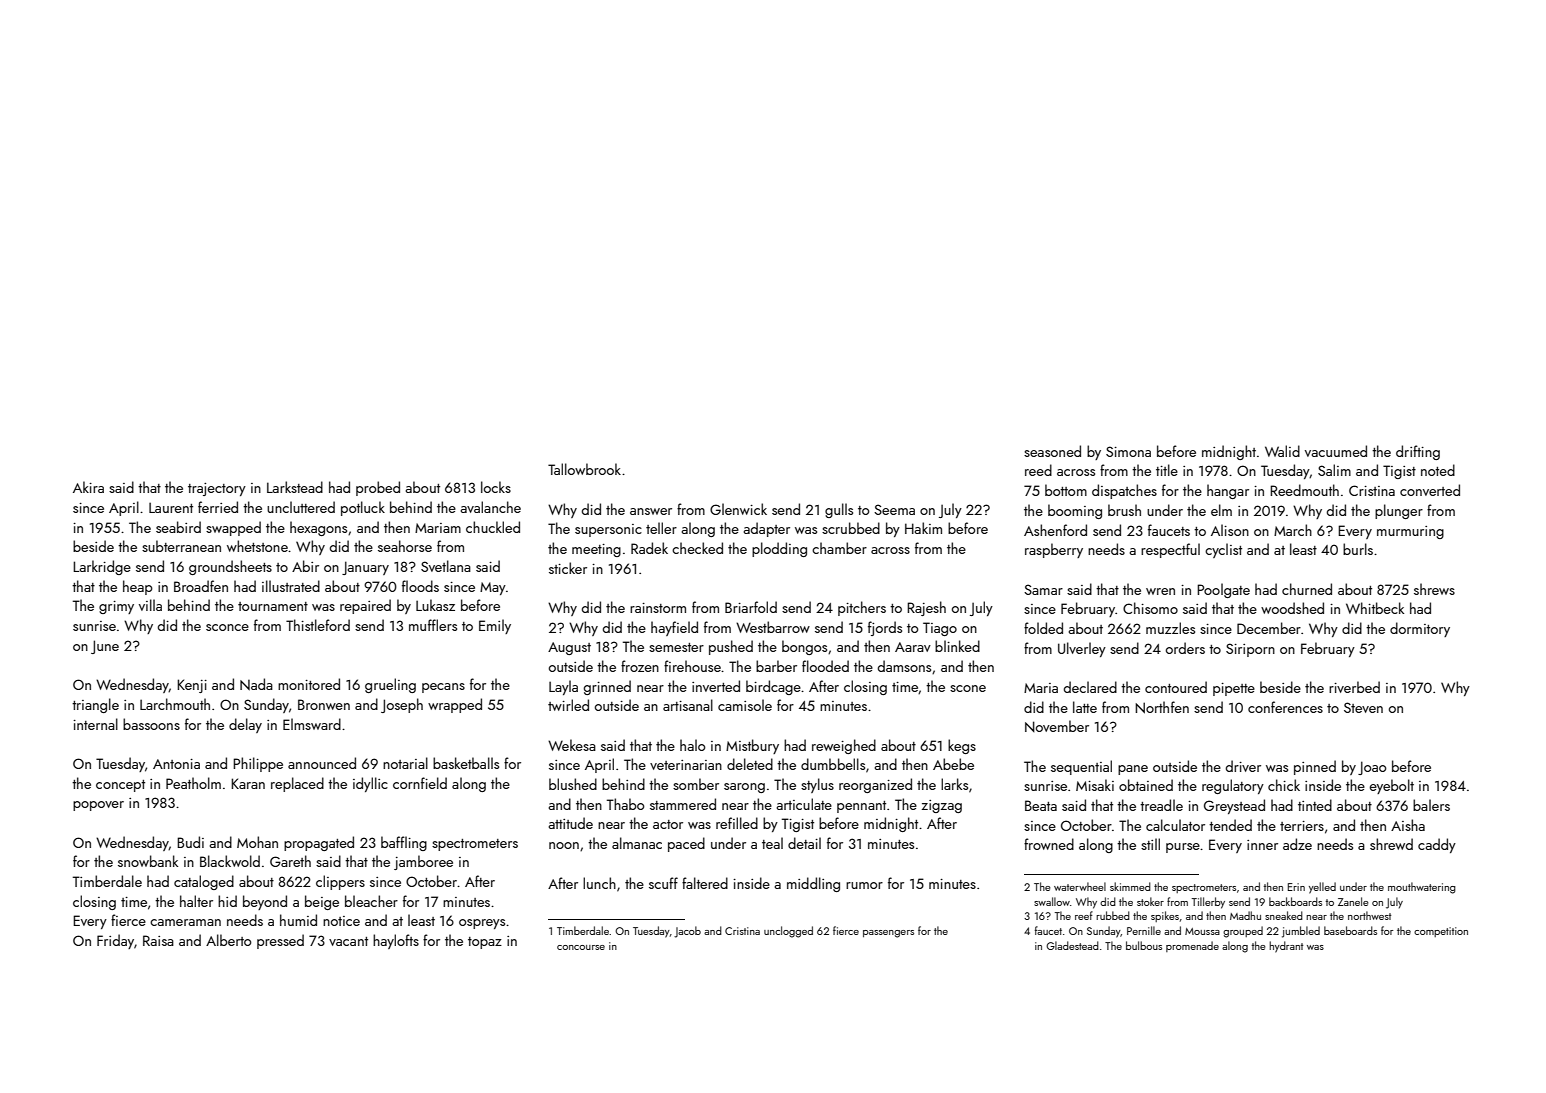 This screenshot has height=1093, width=1546. What do you see at coordinates (572, 745) in the screenshot?
I see `Wekesa` at bounding box center [572, 745].
